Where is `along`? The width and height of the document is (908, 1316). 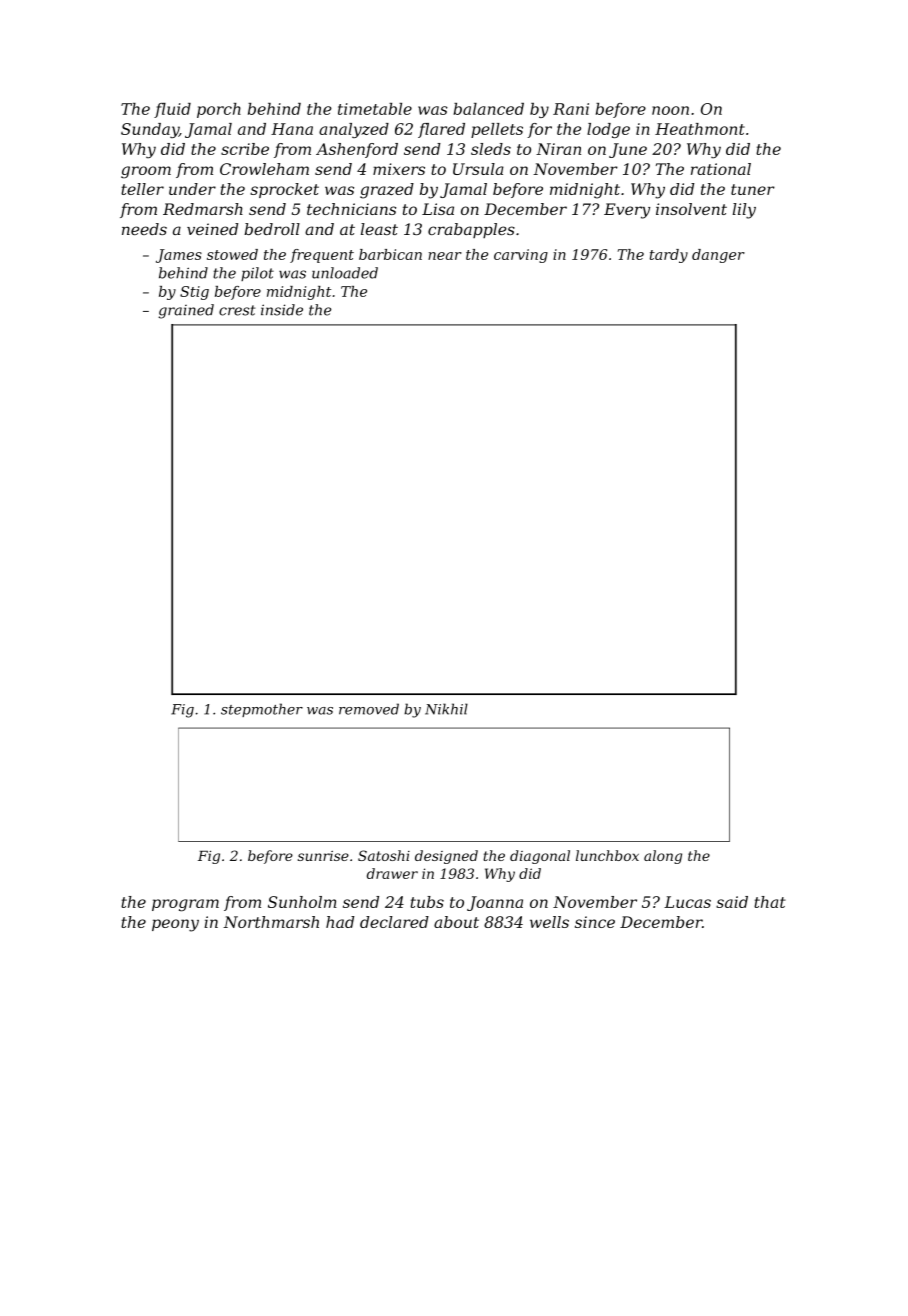
along is located at coordinates (663, 857).
